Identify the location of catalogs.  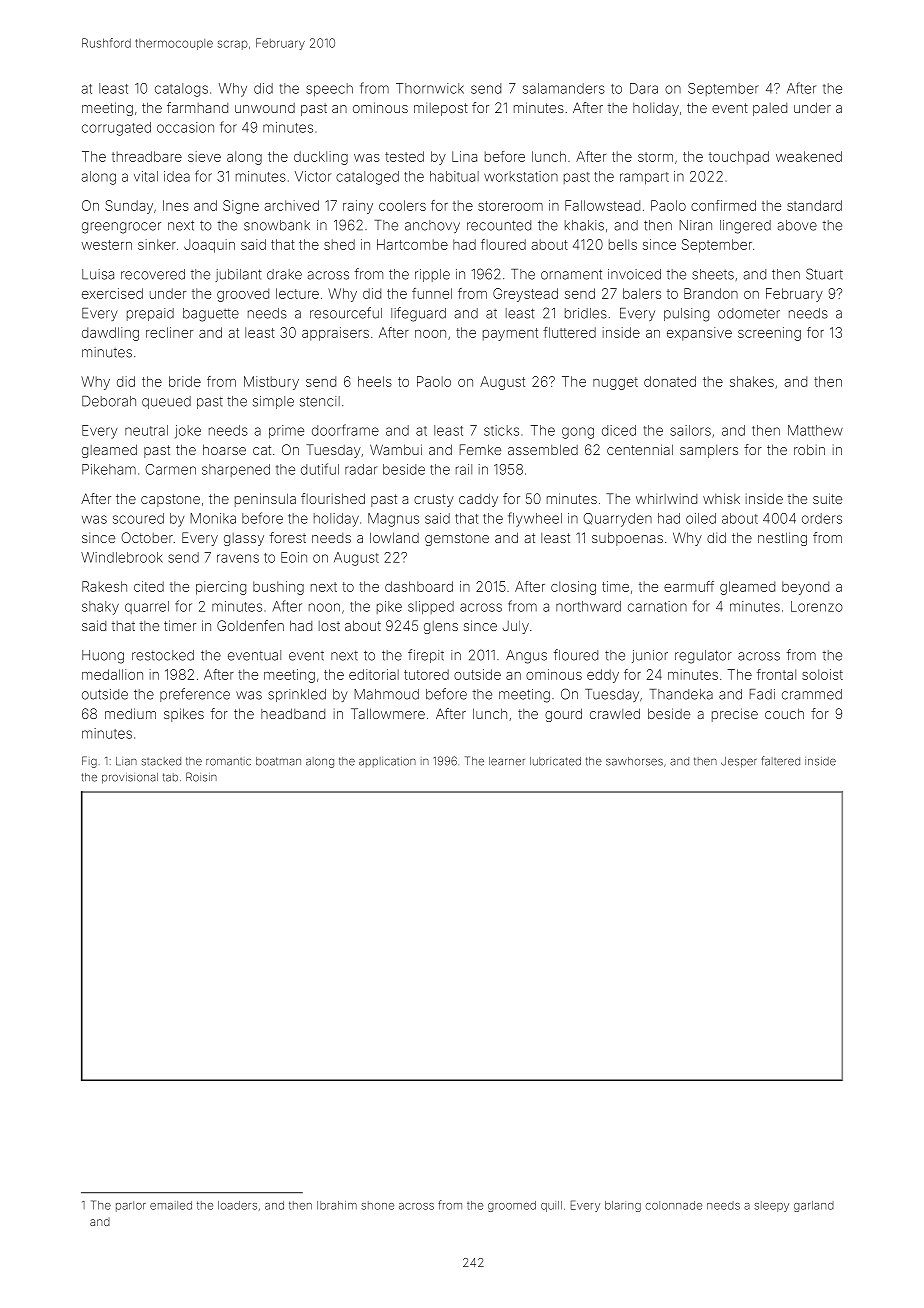
(181, 90).
